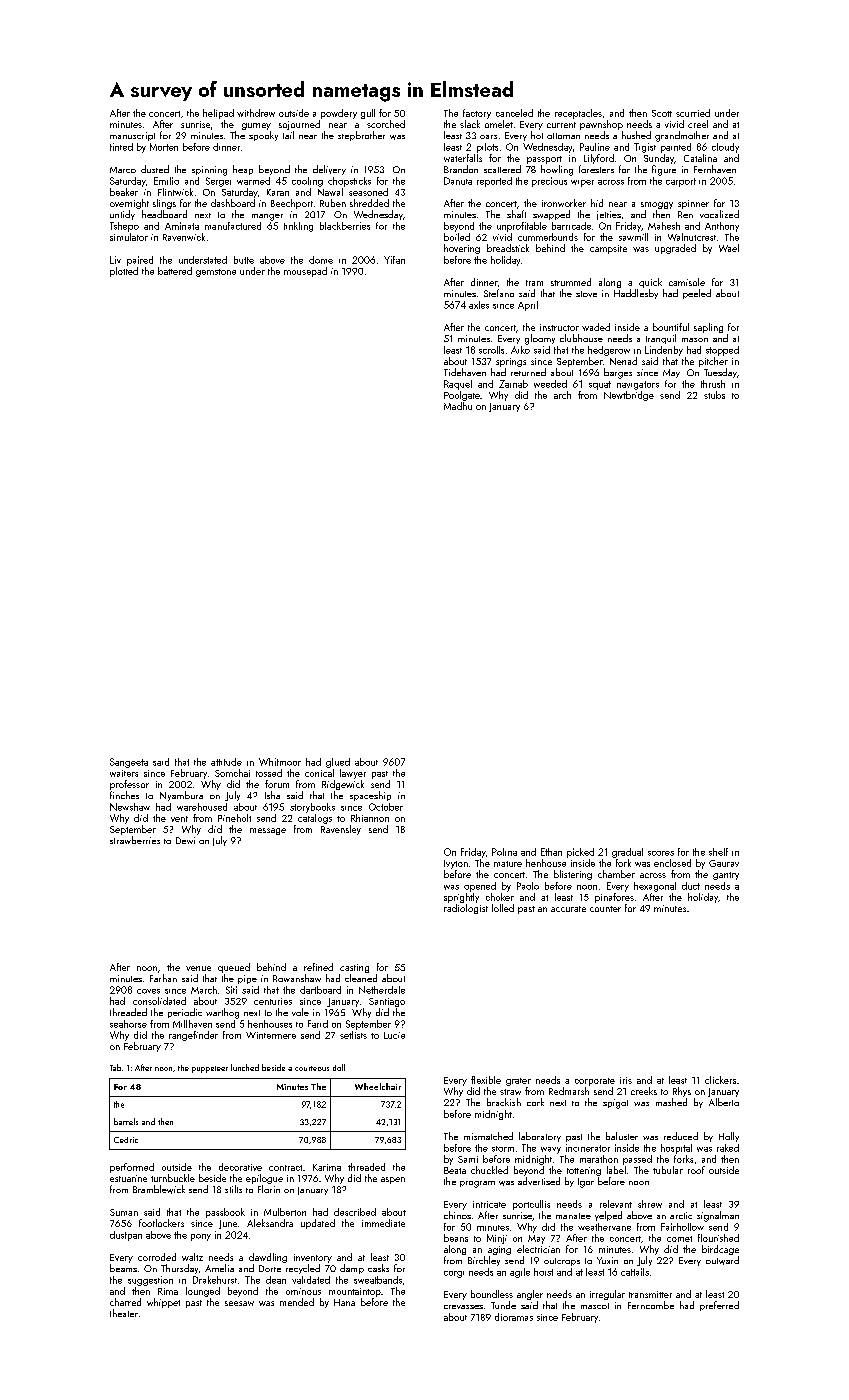 This screenshot has height=1400, width=849. Describe the element at coordinates (644, 1091) in the screenshot. I see `creeks` at that location.
